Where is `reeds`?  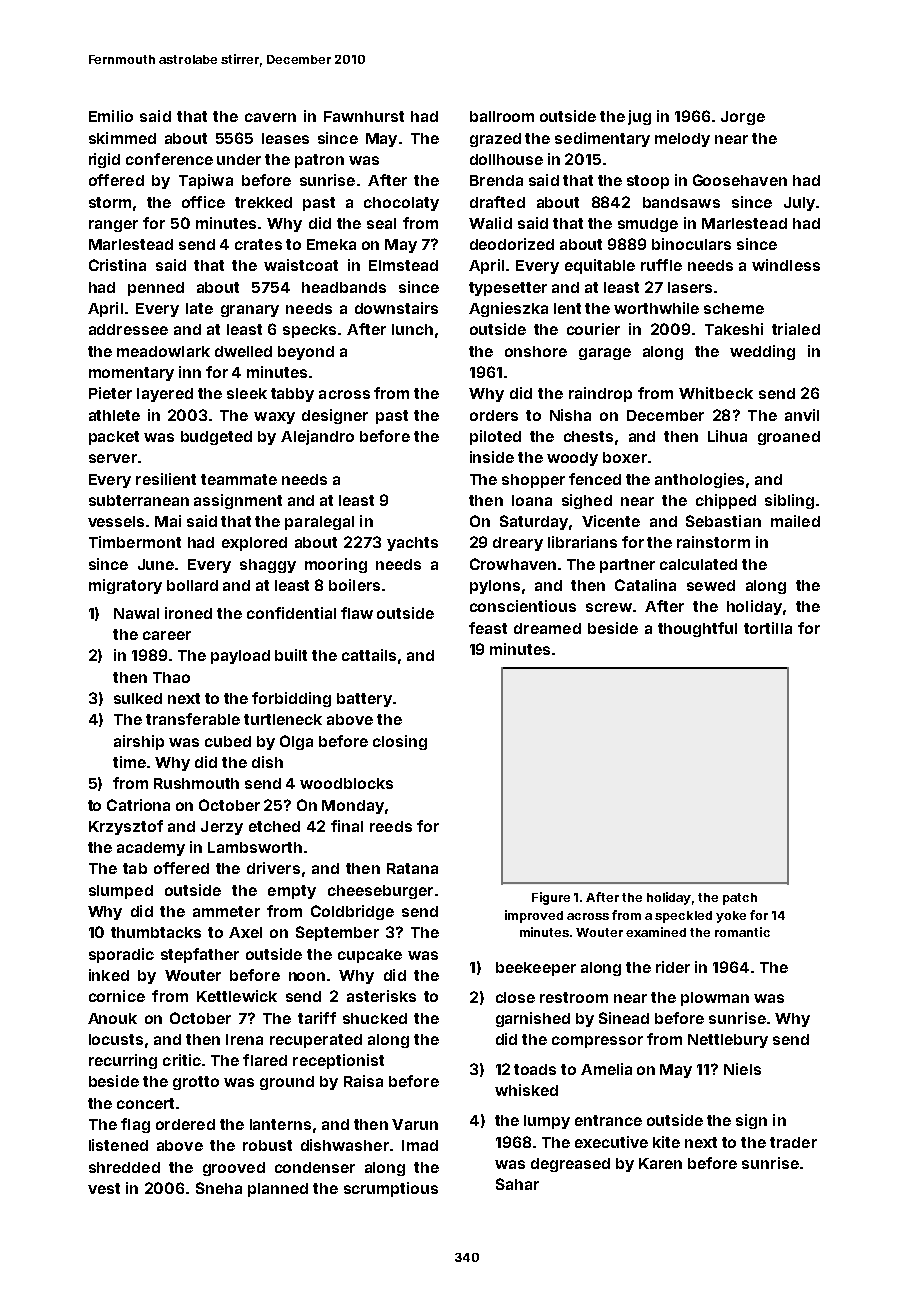 reeds is located at coordinates (391, 826).
